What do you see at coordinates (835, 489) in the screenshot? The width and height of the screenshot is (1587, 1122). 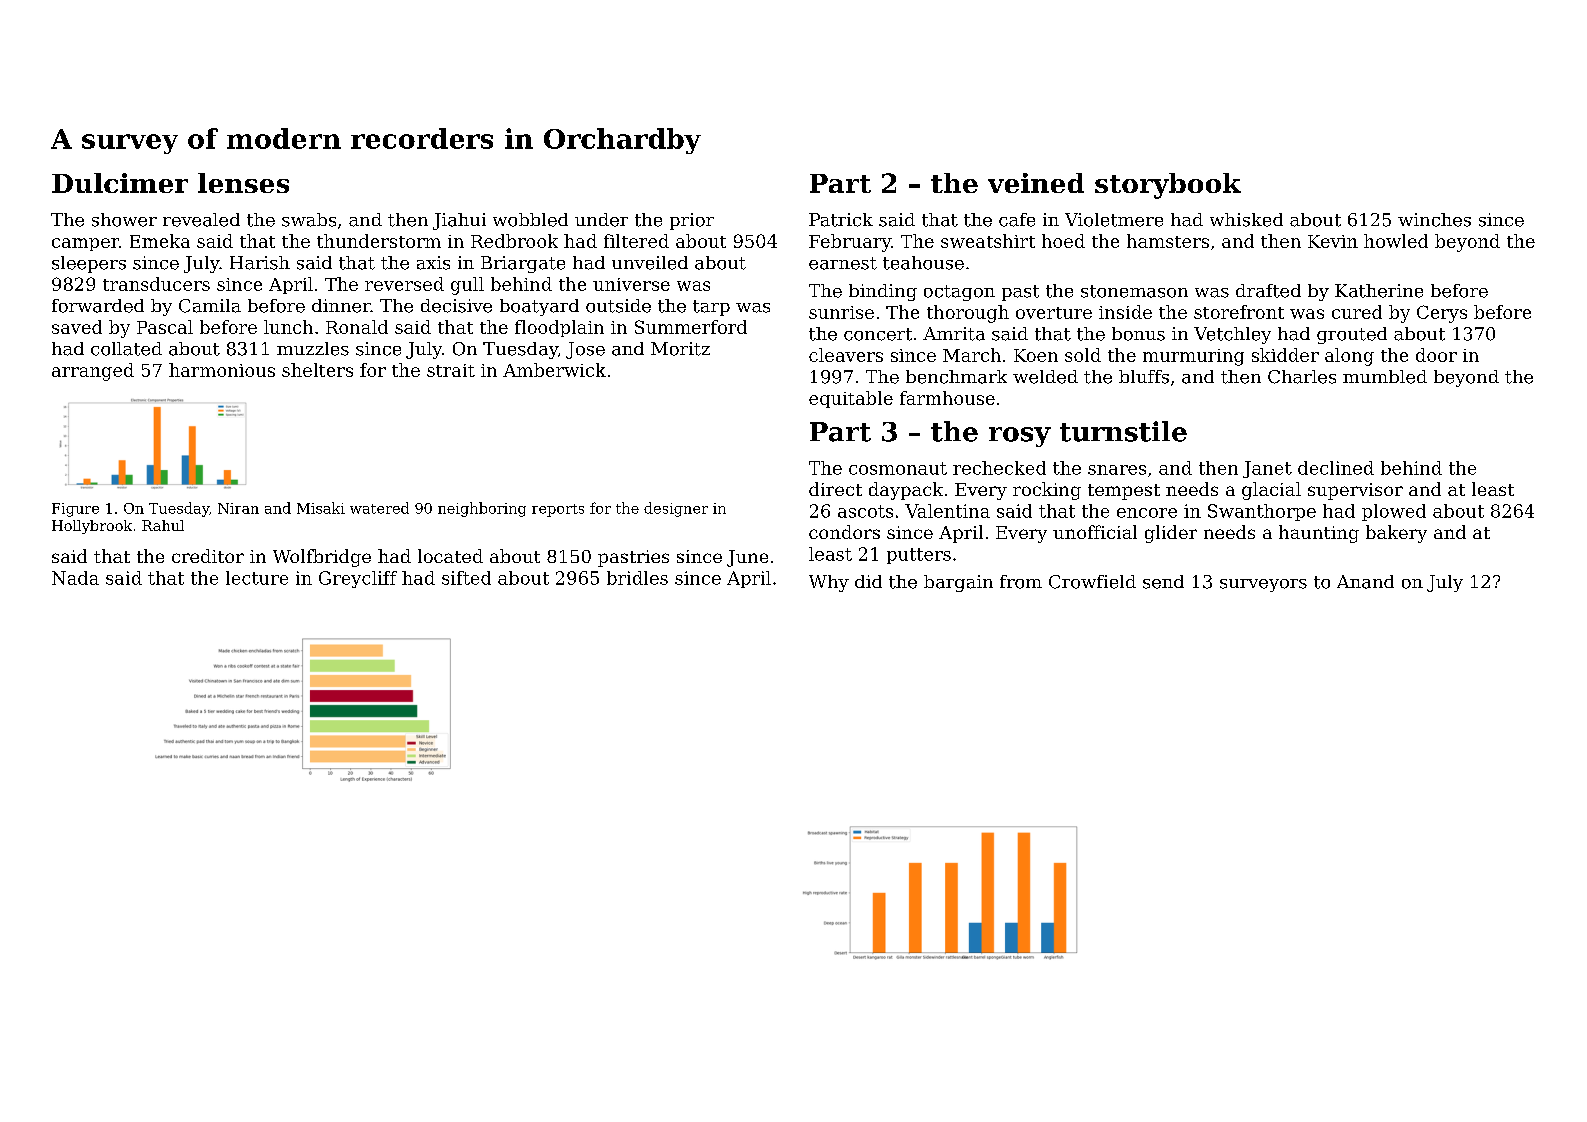 I see `direct` at bounding box center [835, 489].
